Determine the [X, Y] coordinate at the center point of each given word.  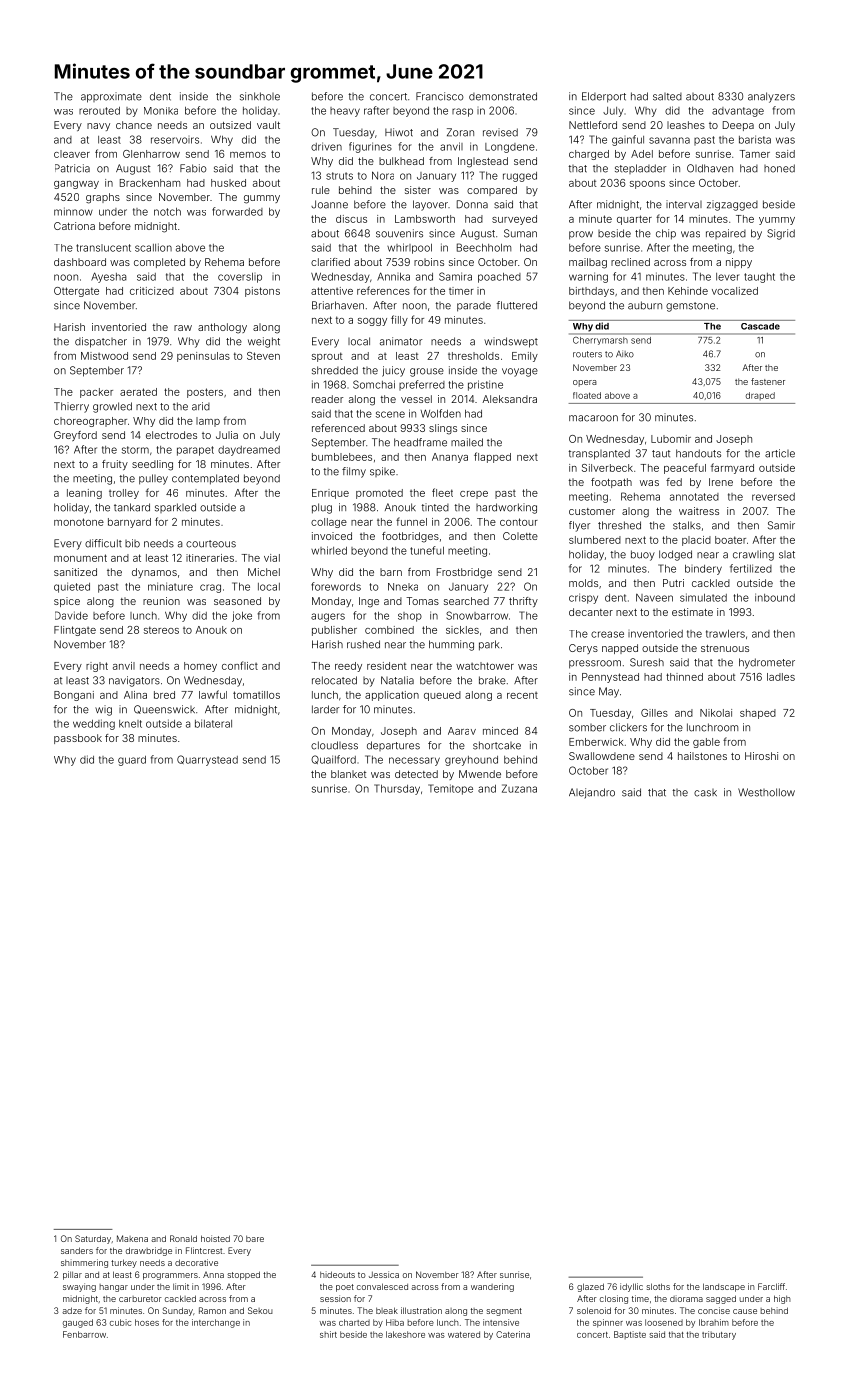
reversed [773, 497]
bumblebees [342, 457]
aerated [138, 392]
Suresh [647, 662]
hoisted [215, 1238]
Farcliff [771, 1286]
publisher [334, 631]
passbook [78, 739]
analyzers [771, 97]
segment [504, 1312]
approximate [111, 97]
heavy [345, 112]
